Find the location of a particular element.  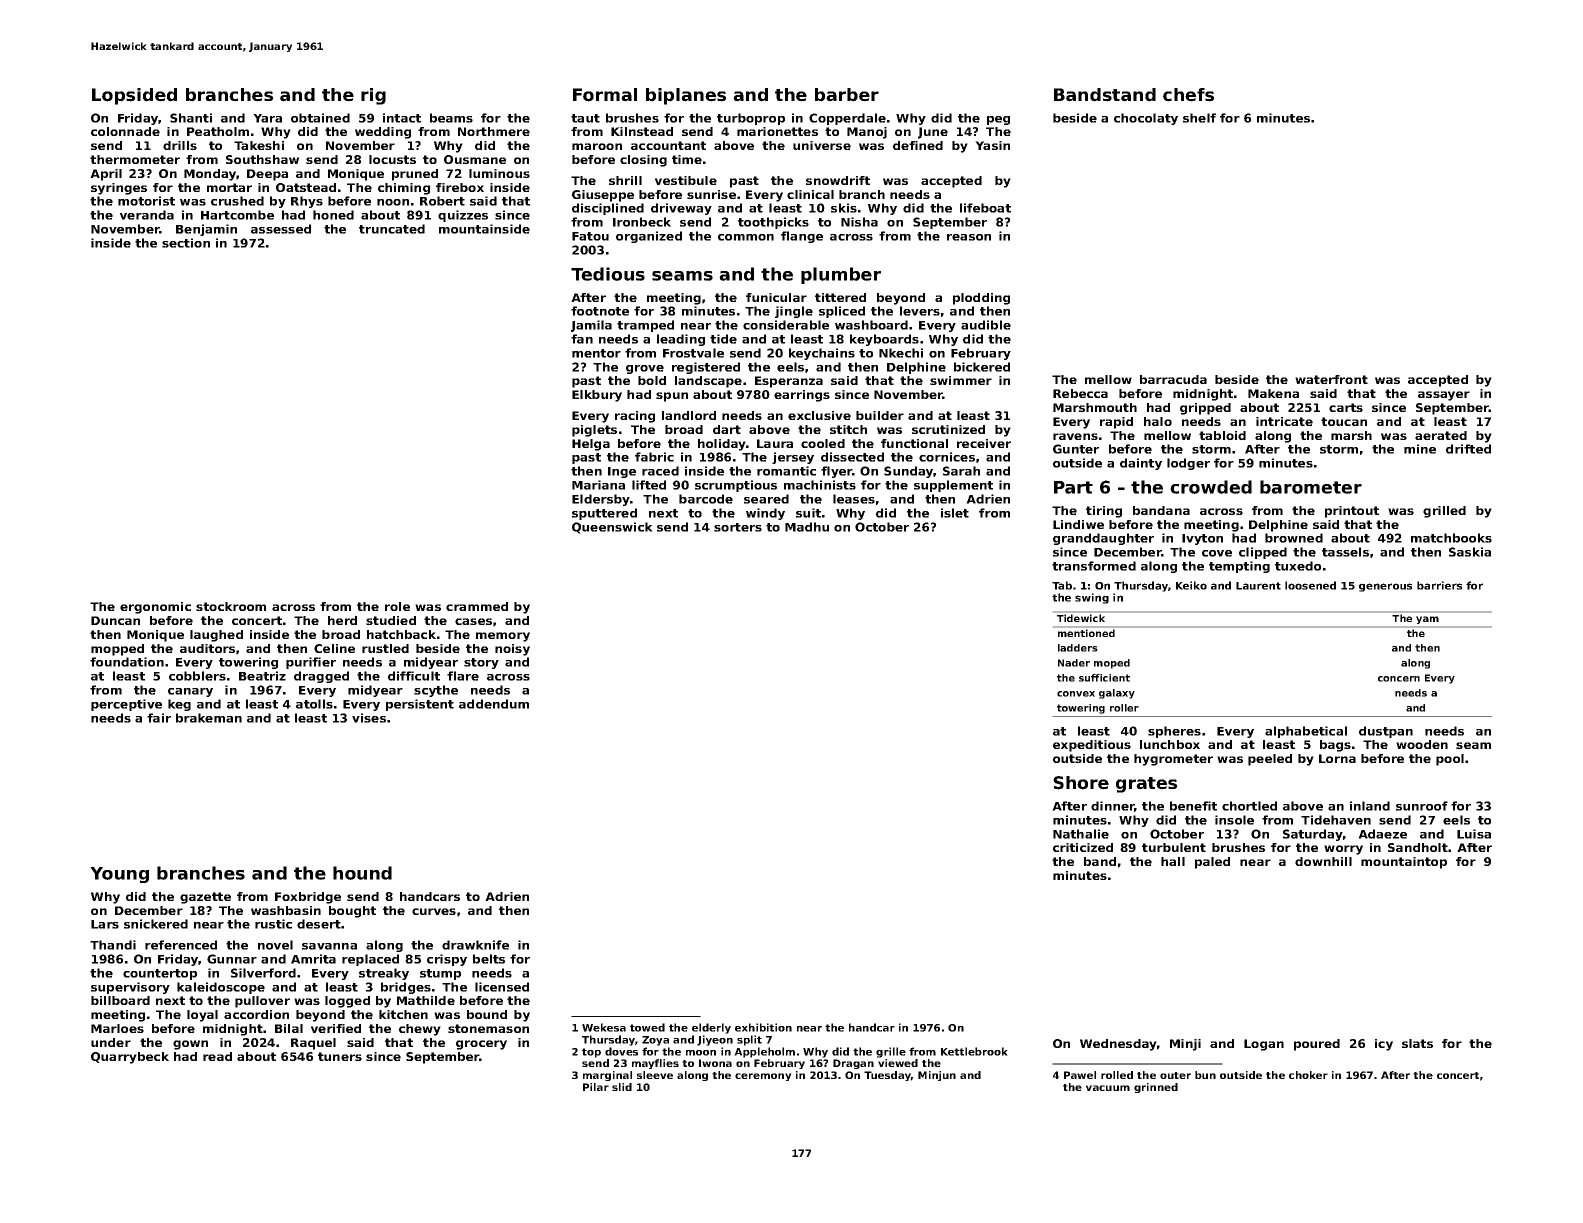

Lopsided is located at coordinates (134, 96).
